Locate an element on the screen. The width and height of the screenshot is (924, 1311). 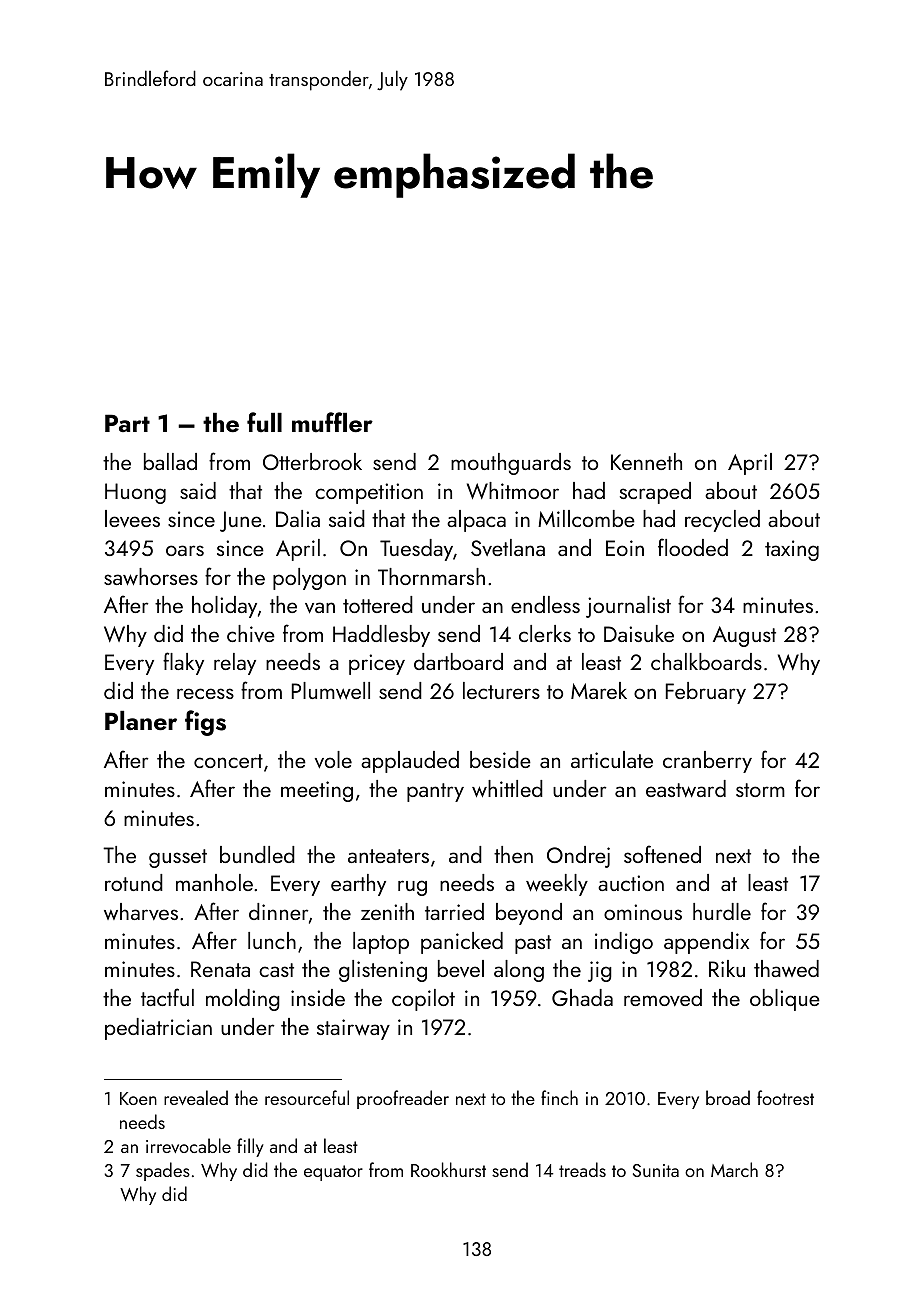
figs is located at coordinates (205, 723).
